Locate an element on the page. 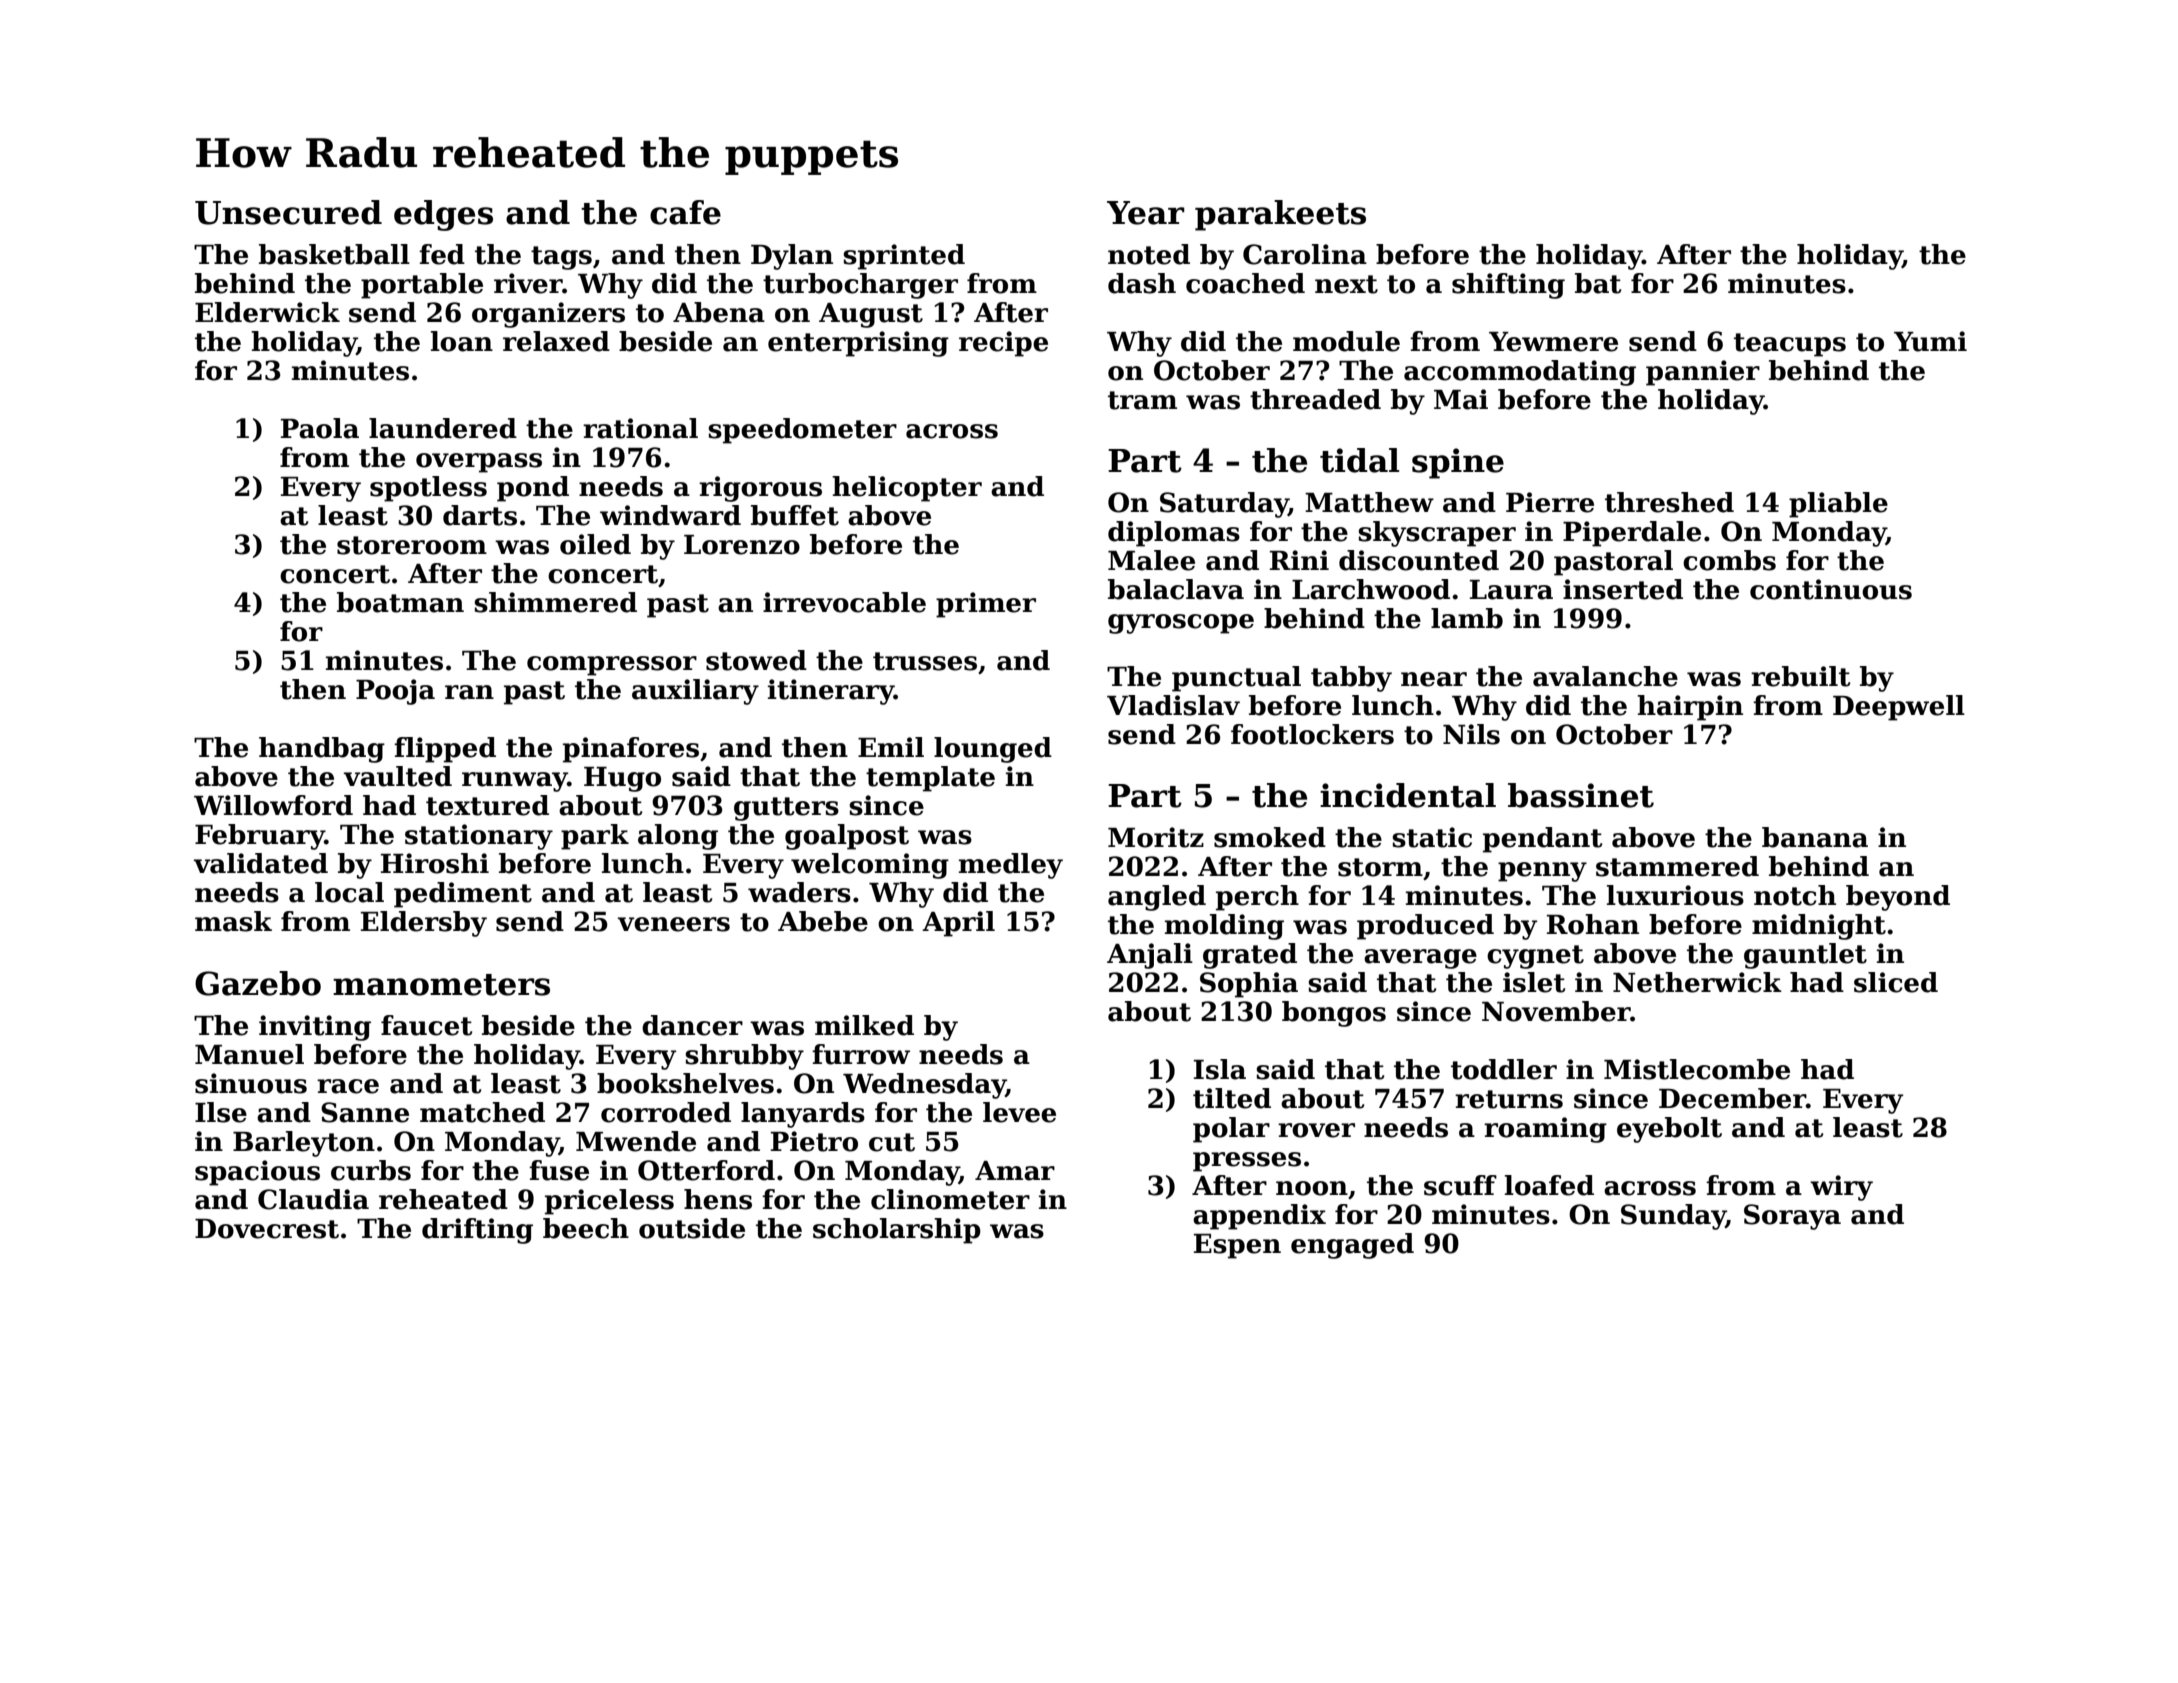 Image resolution: width=2178 pixels, height=1683 pixels. Espen is located at coordinates (1237, 1246).
